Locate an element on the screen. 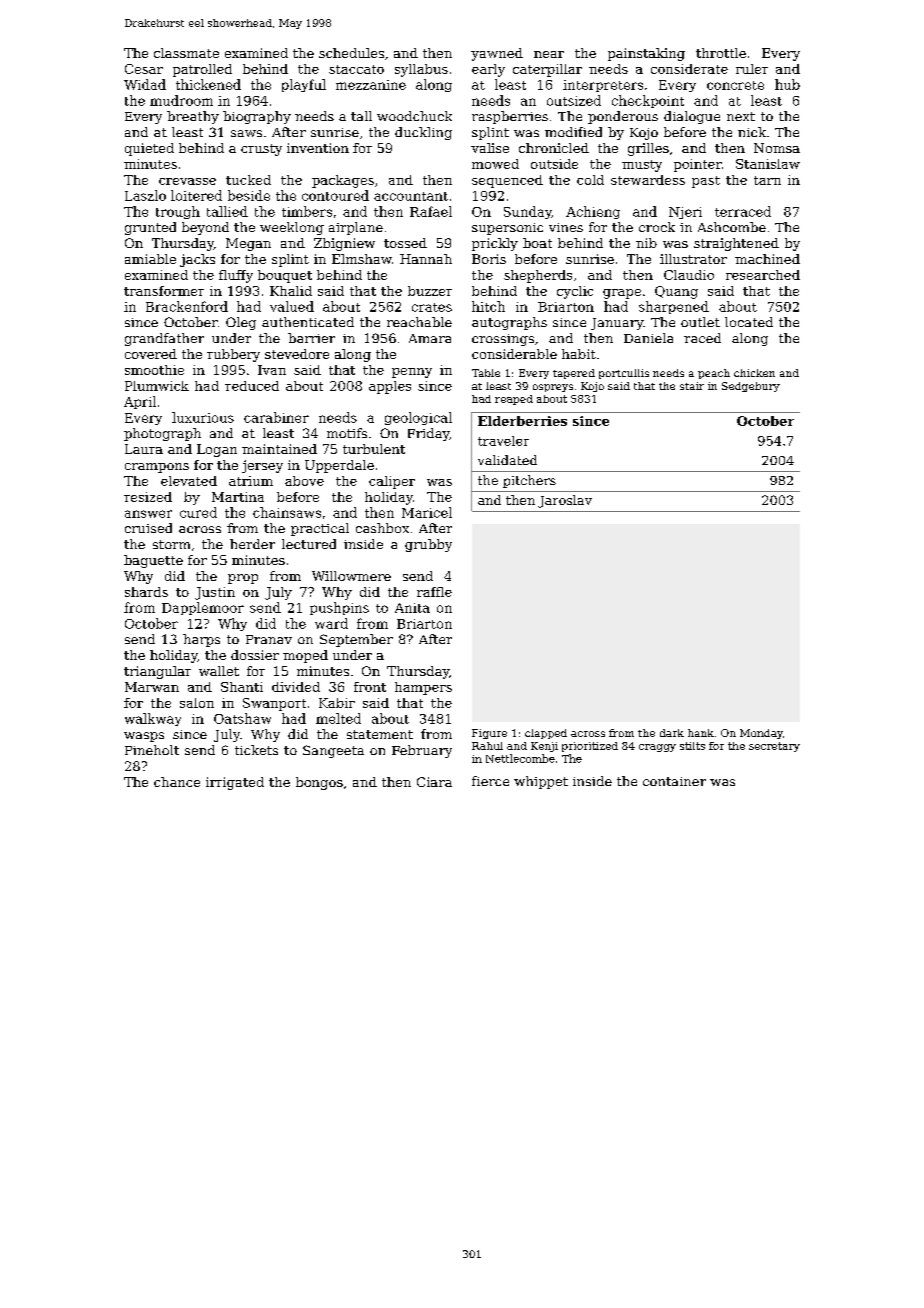  raffle is located at coordinates (434, 592).
